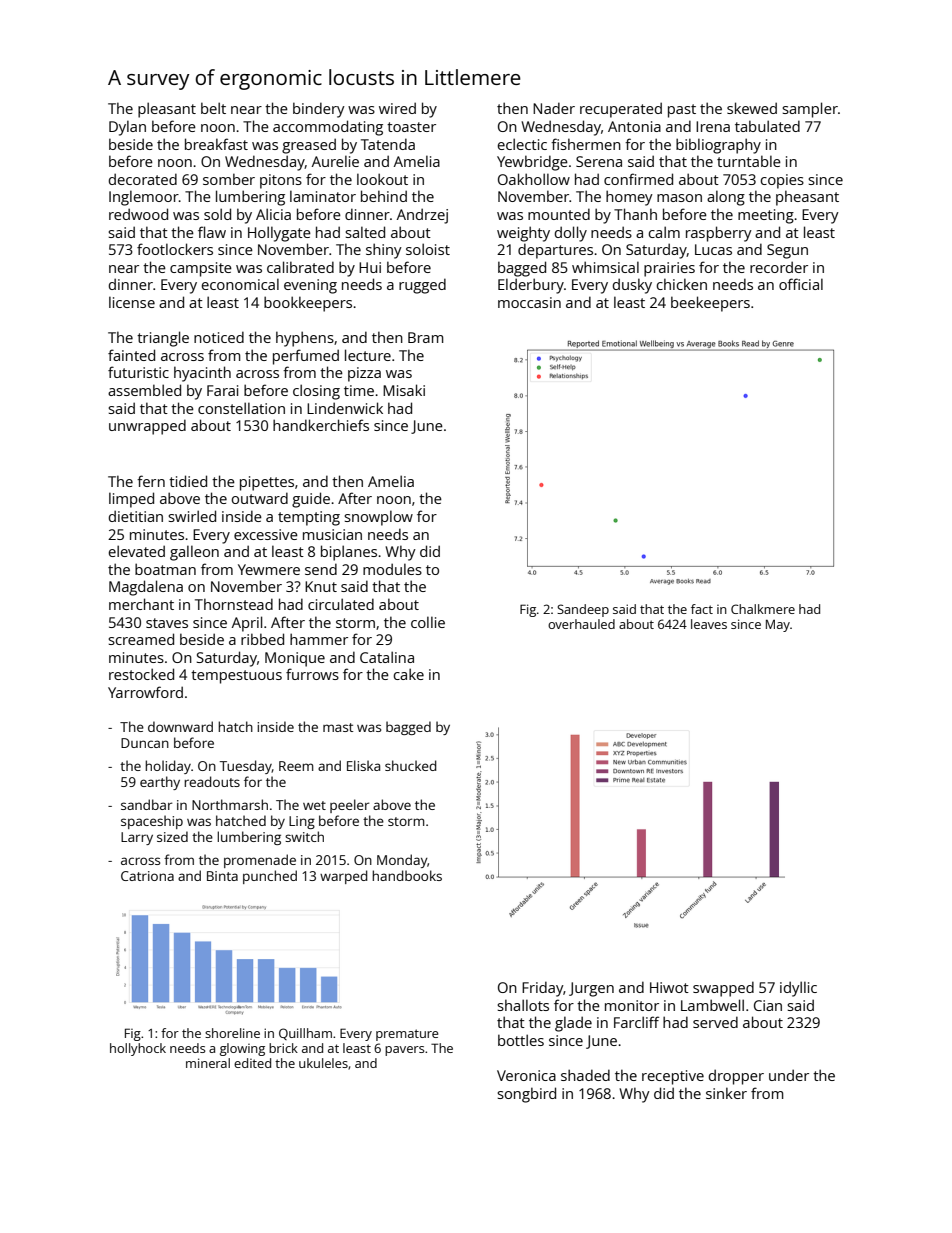 Image resolution: width=952 pixels, height=1233 pixels. What do you see at coordinates (230, 804) in the screenshot?
I see `Northmarsh` at bounding box center [230, 804].
